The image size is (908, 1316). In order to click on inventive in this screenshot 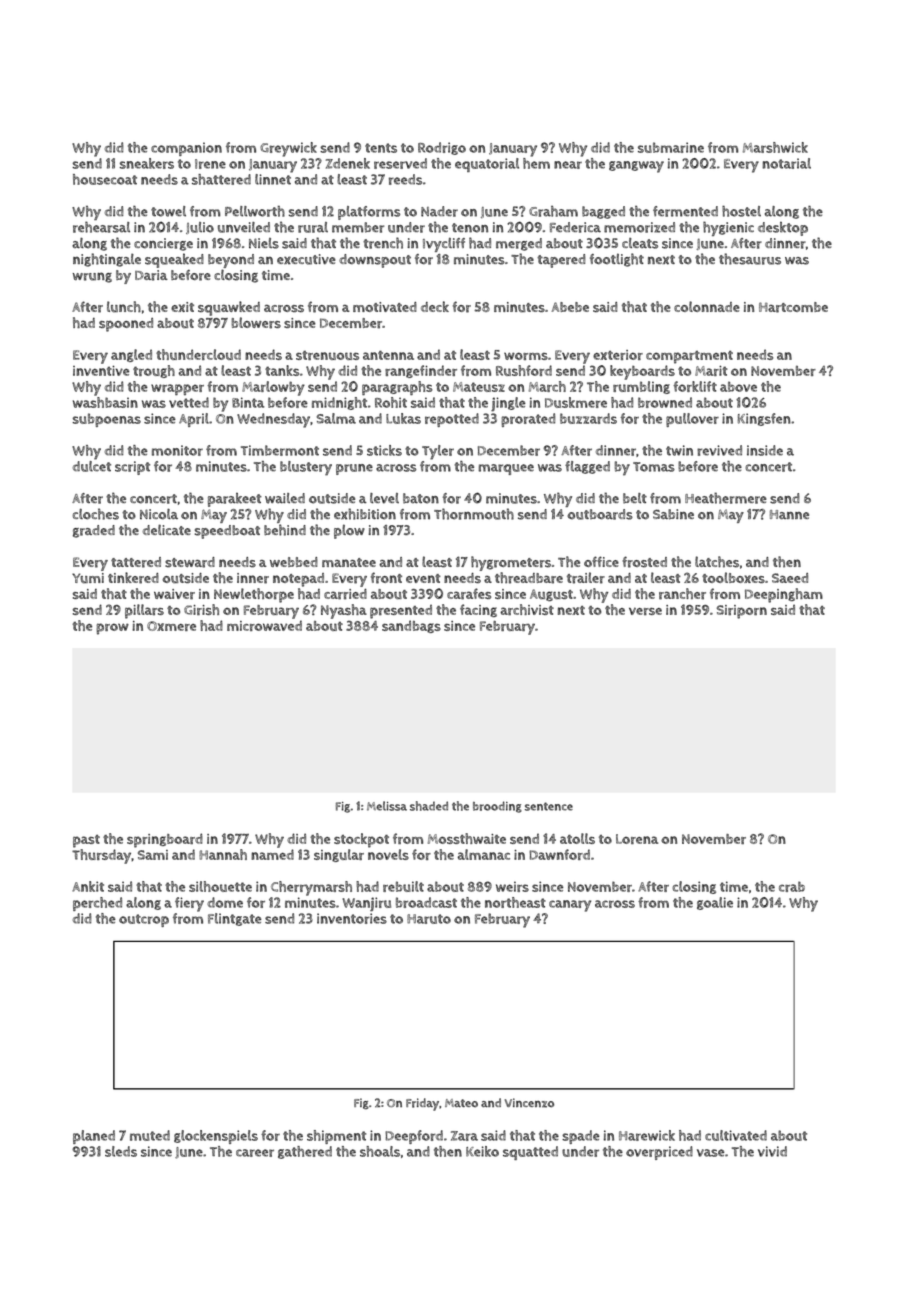, I will do `click(101, 370)`.
